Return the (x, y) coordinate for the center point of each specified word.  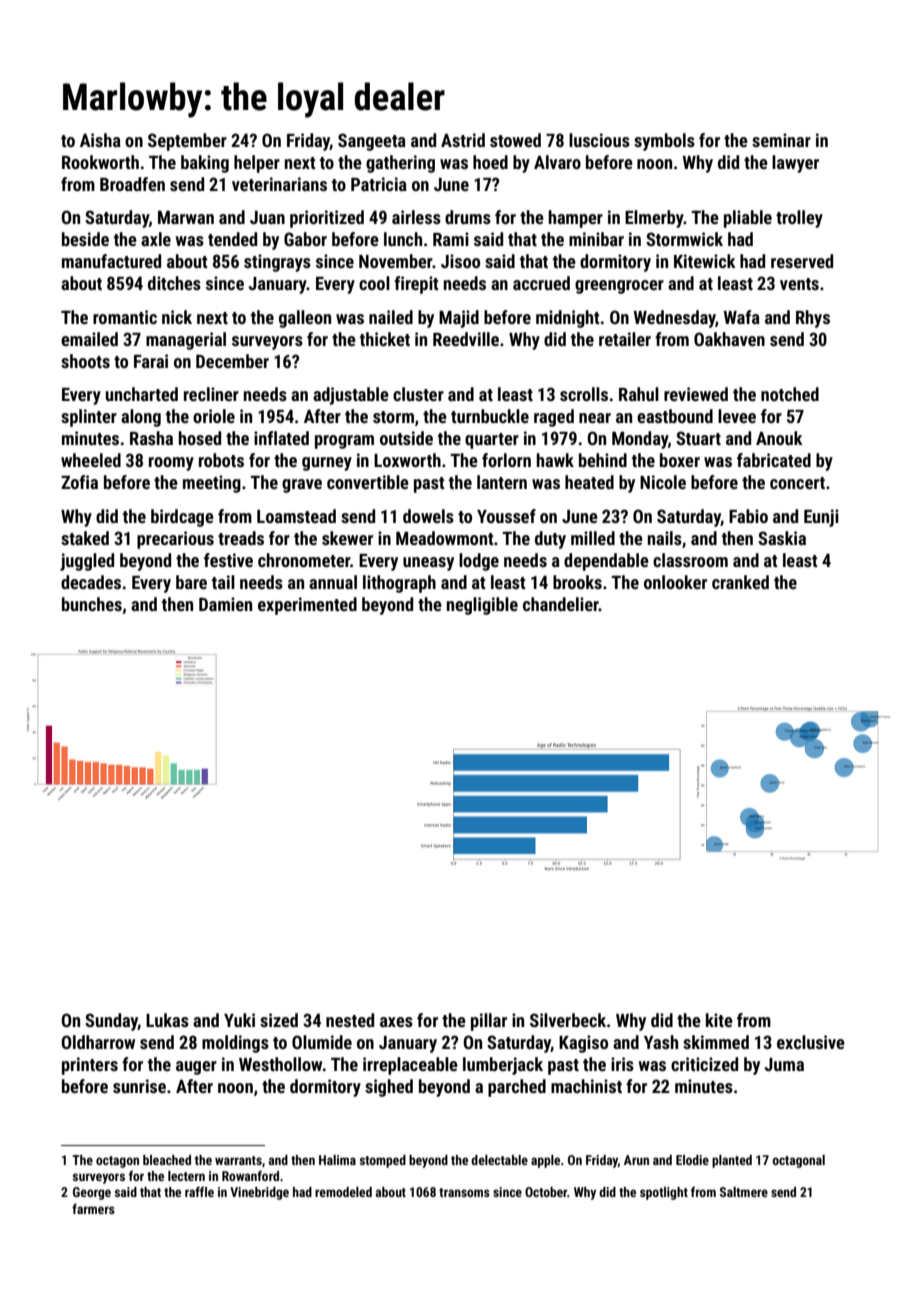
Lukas (167, 1020)
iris (622, 1064)
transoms (464, 1192)
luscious (599, 140)
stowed (515, 140)
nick (177, 317)
